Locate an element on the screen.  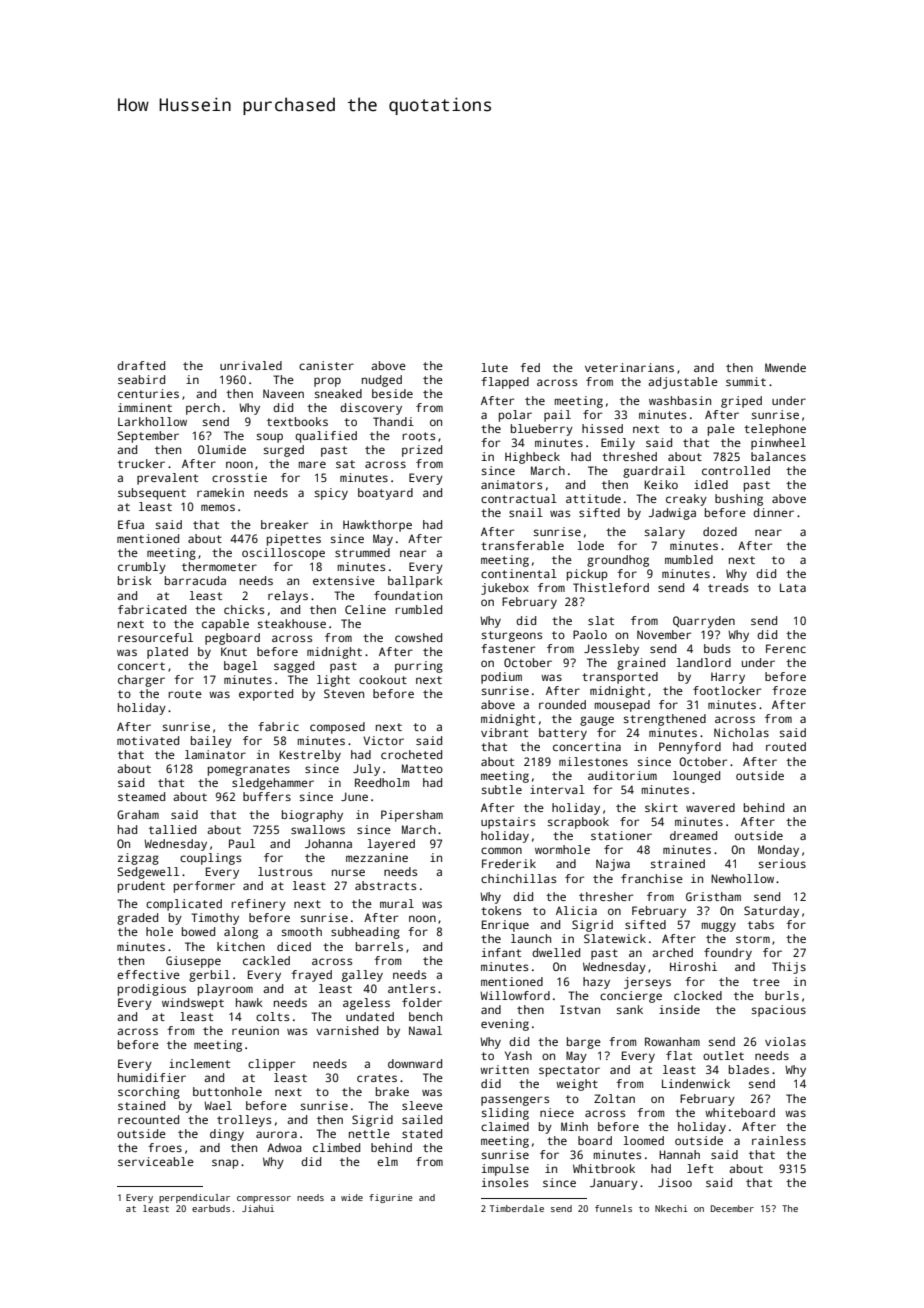
polar is located at coordinates (515, 416).
